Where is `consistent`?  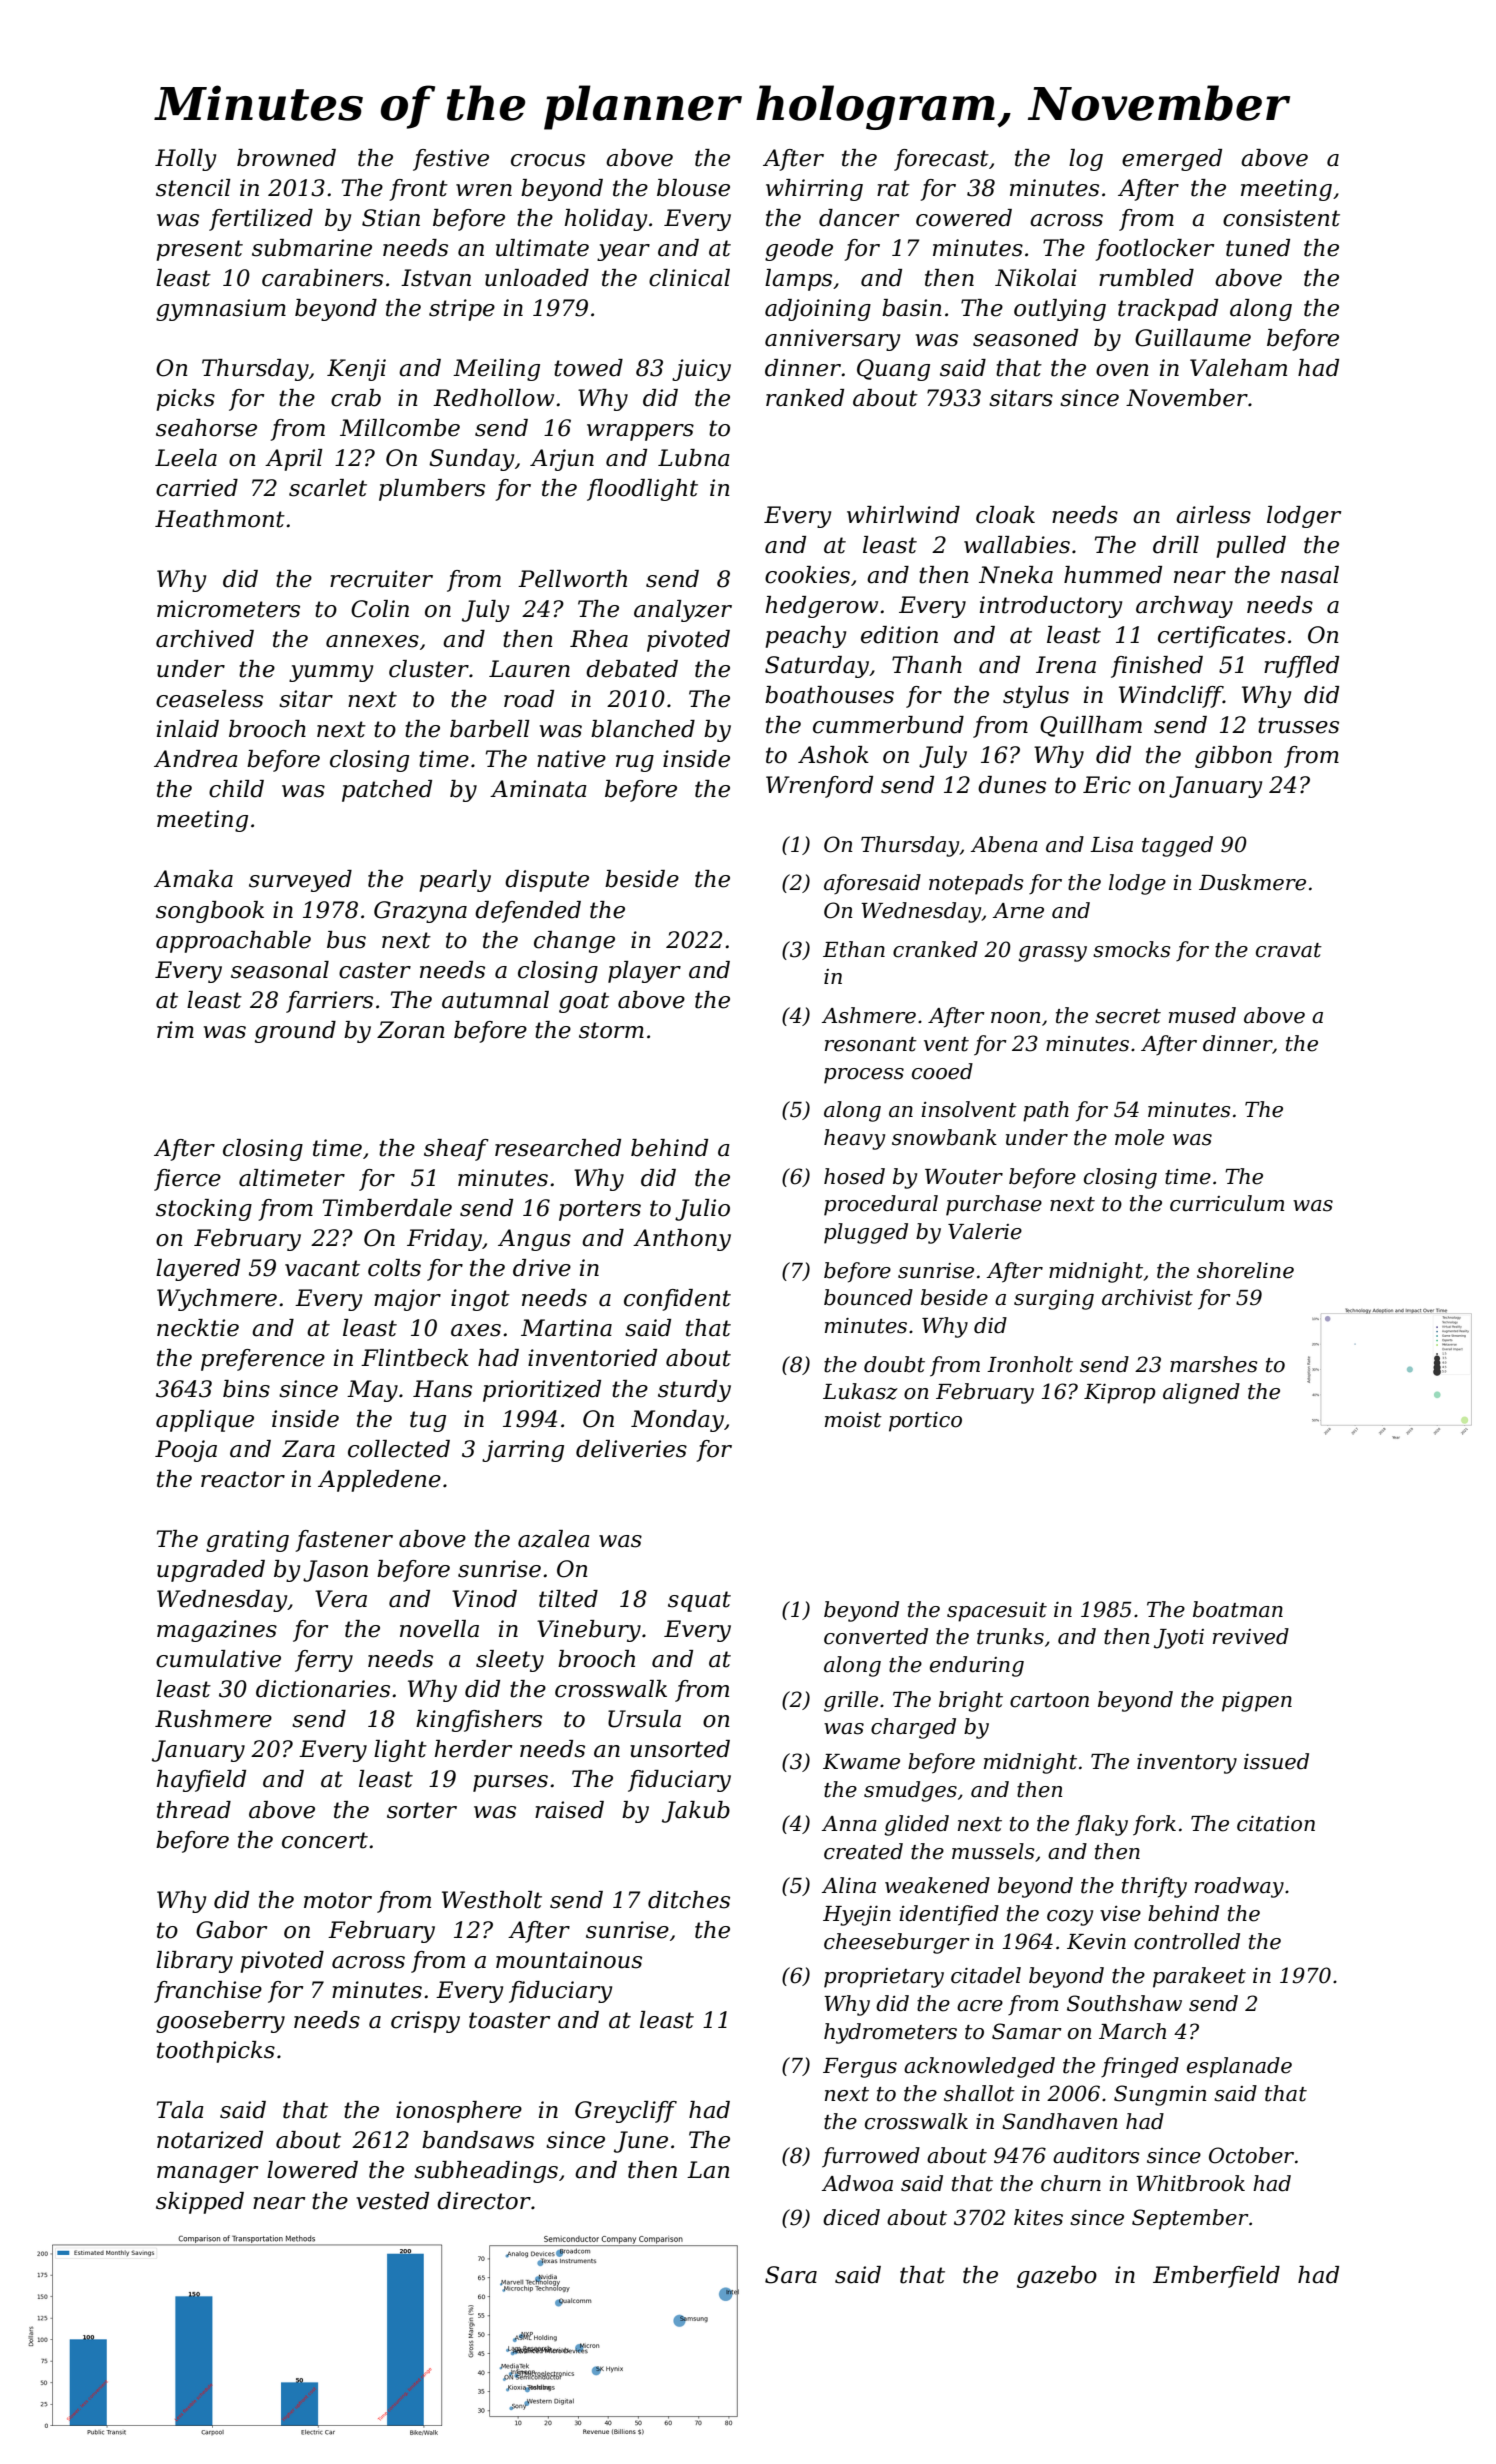
consistent is located at coordinates (1281, 218).
